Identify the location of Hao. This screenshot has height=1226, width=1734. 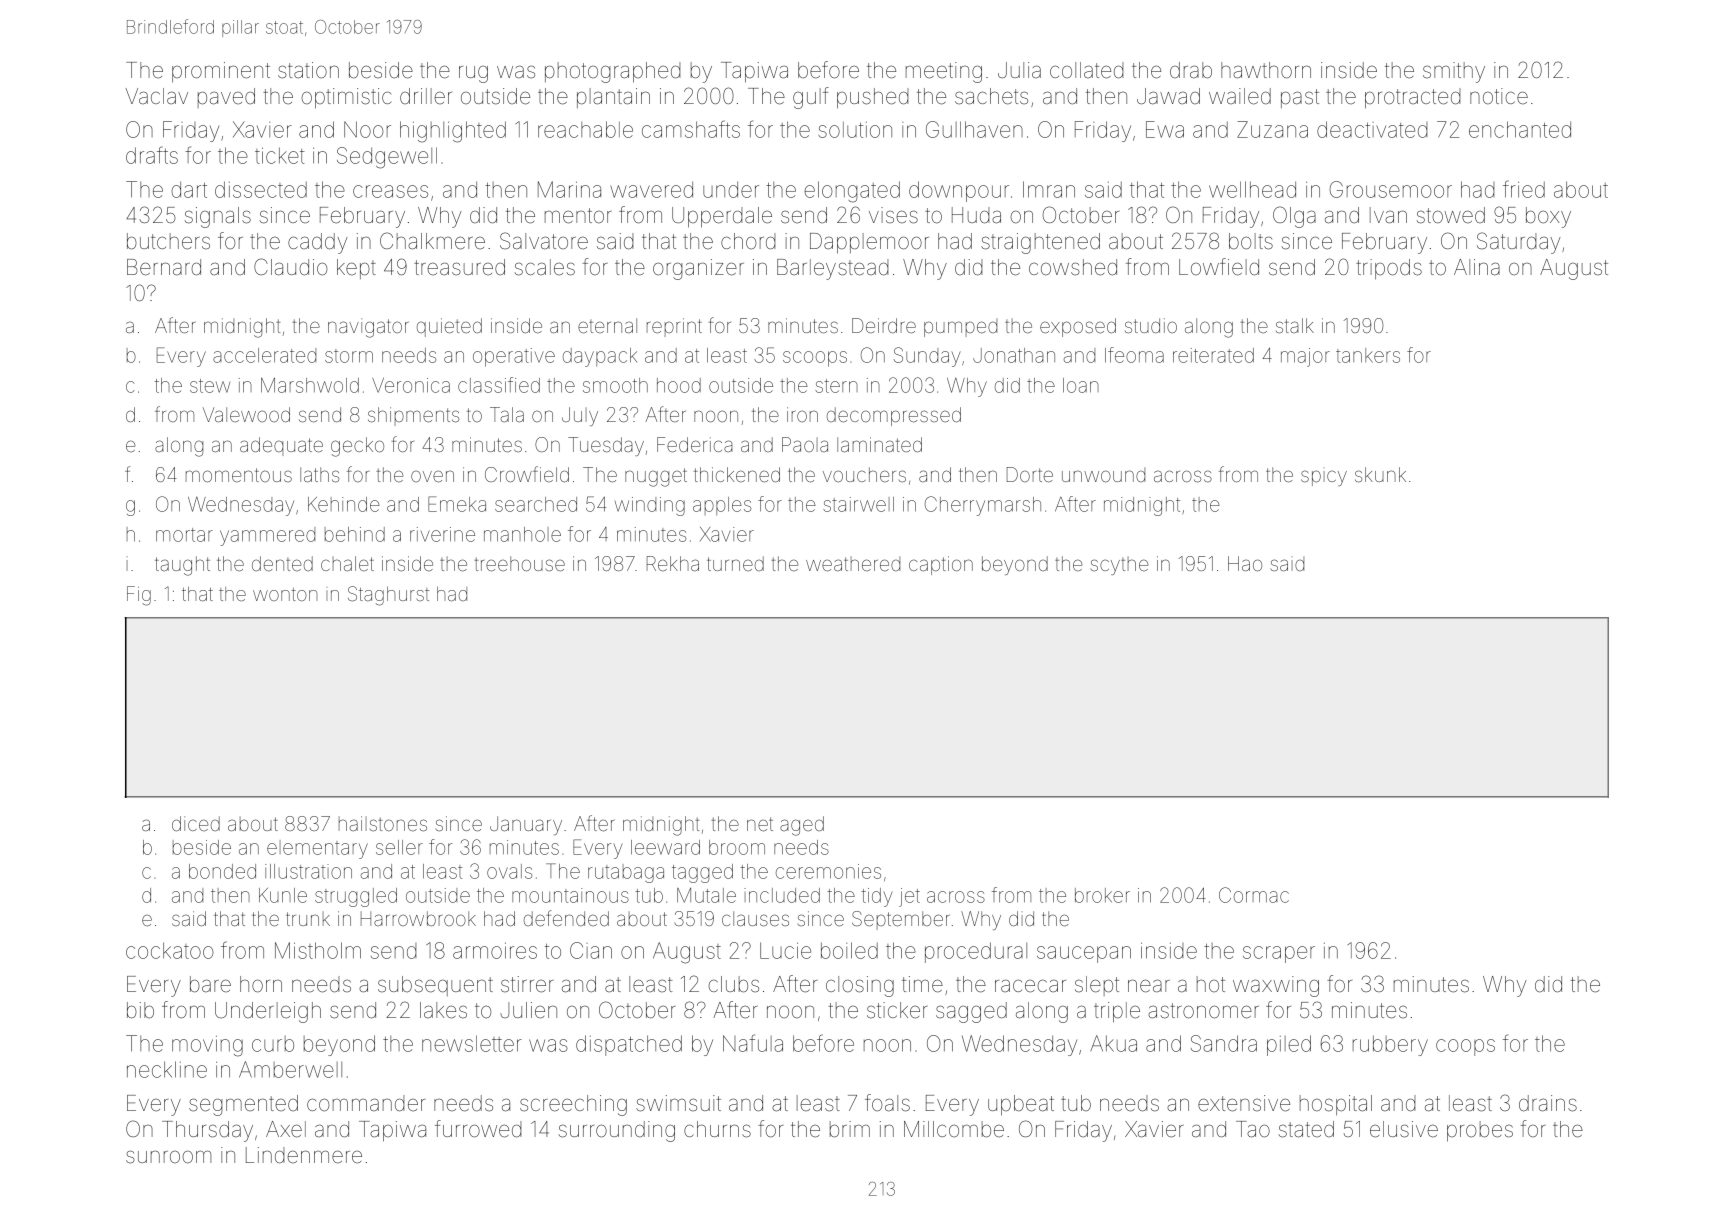
(1245, 563).
